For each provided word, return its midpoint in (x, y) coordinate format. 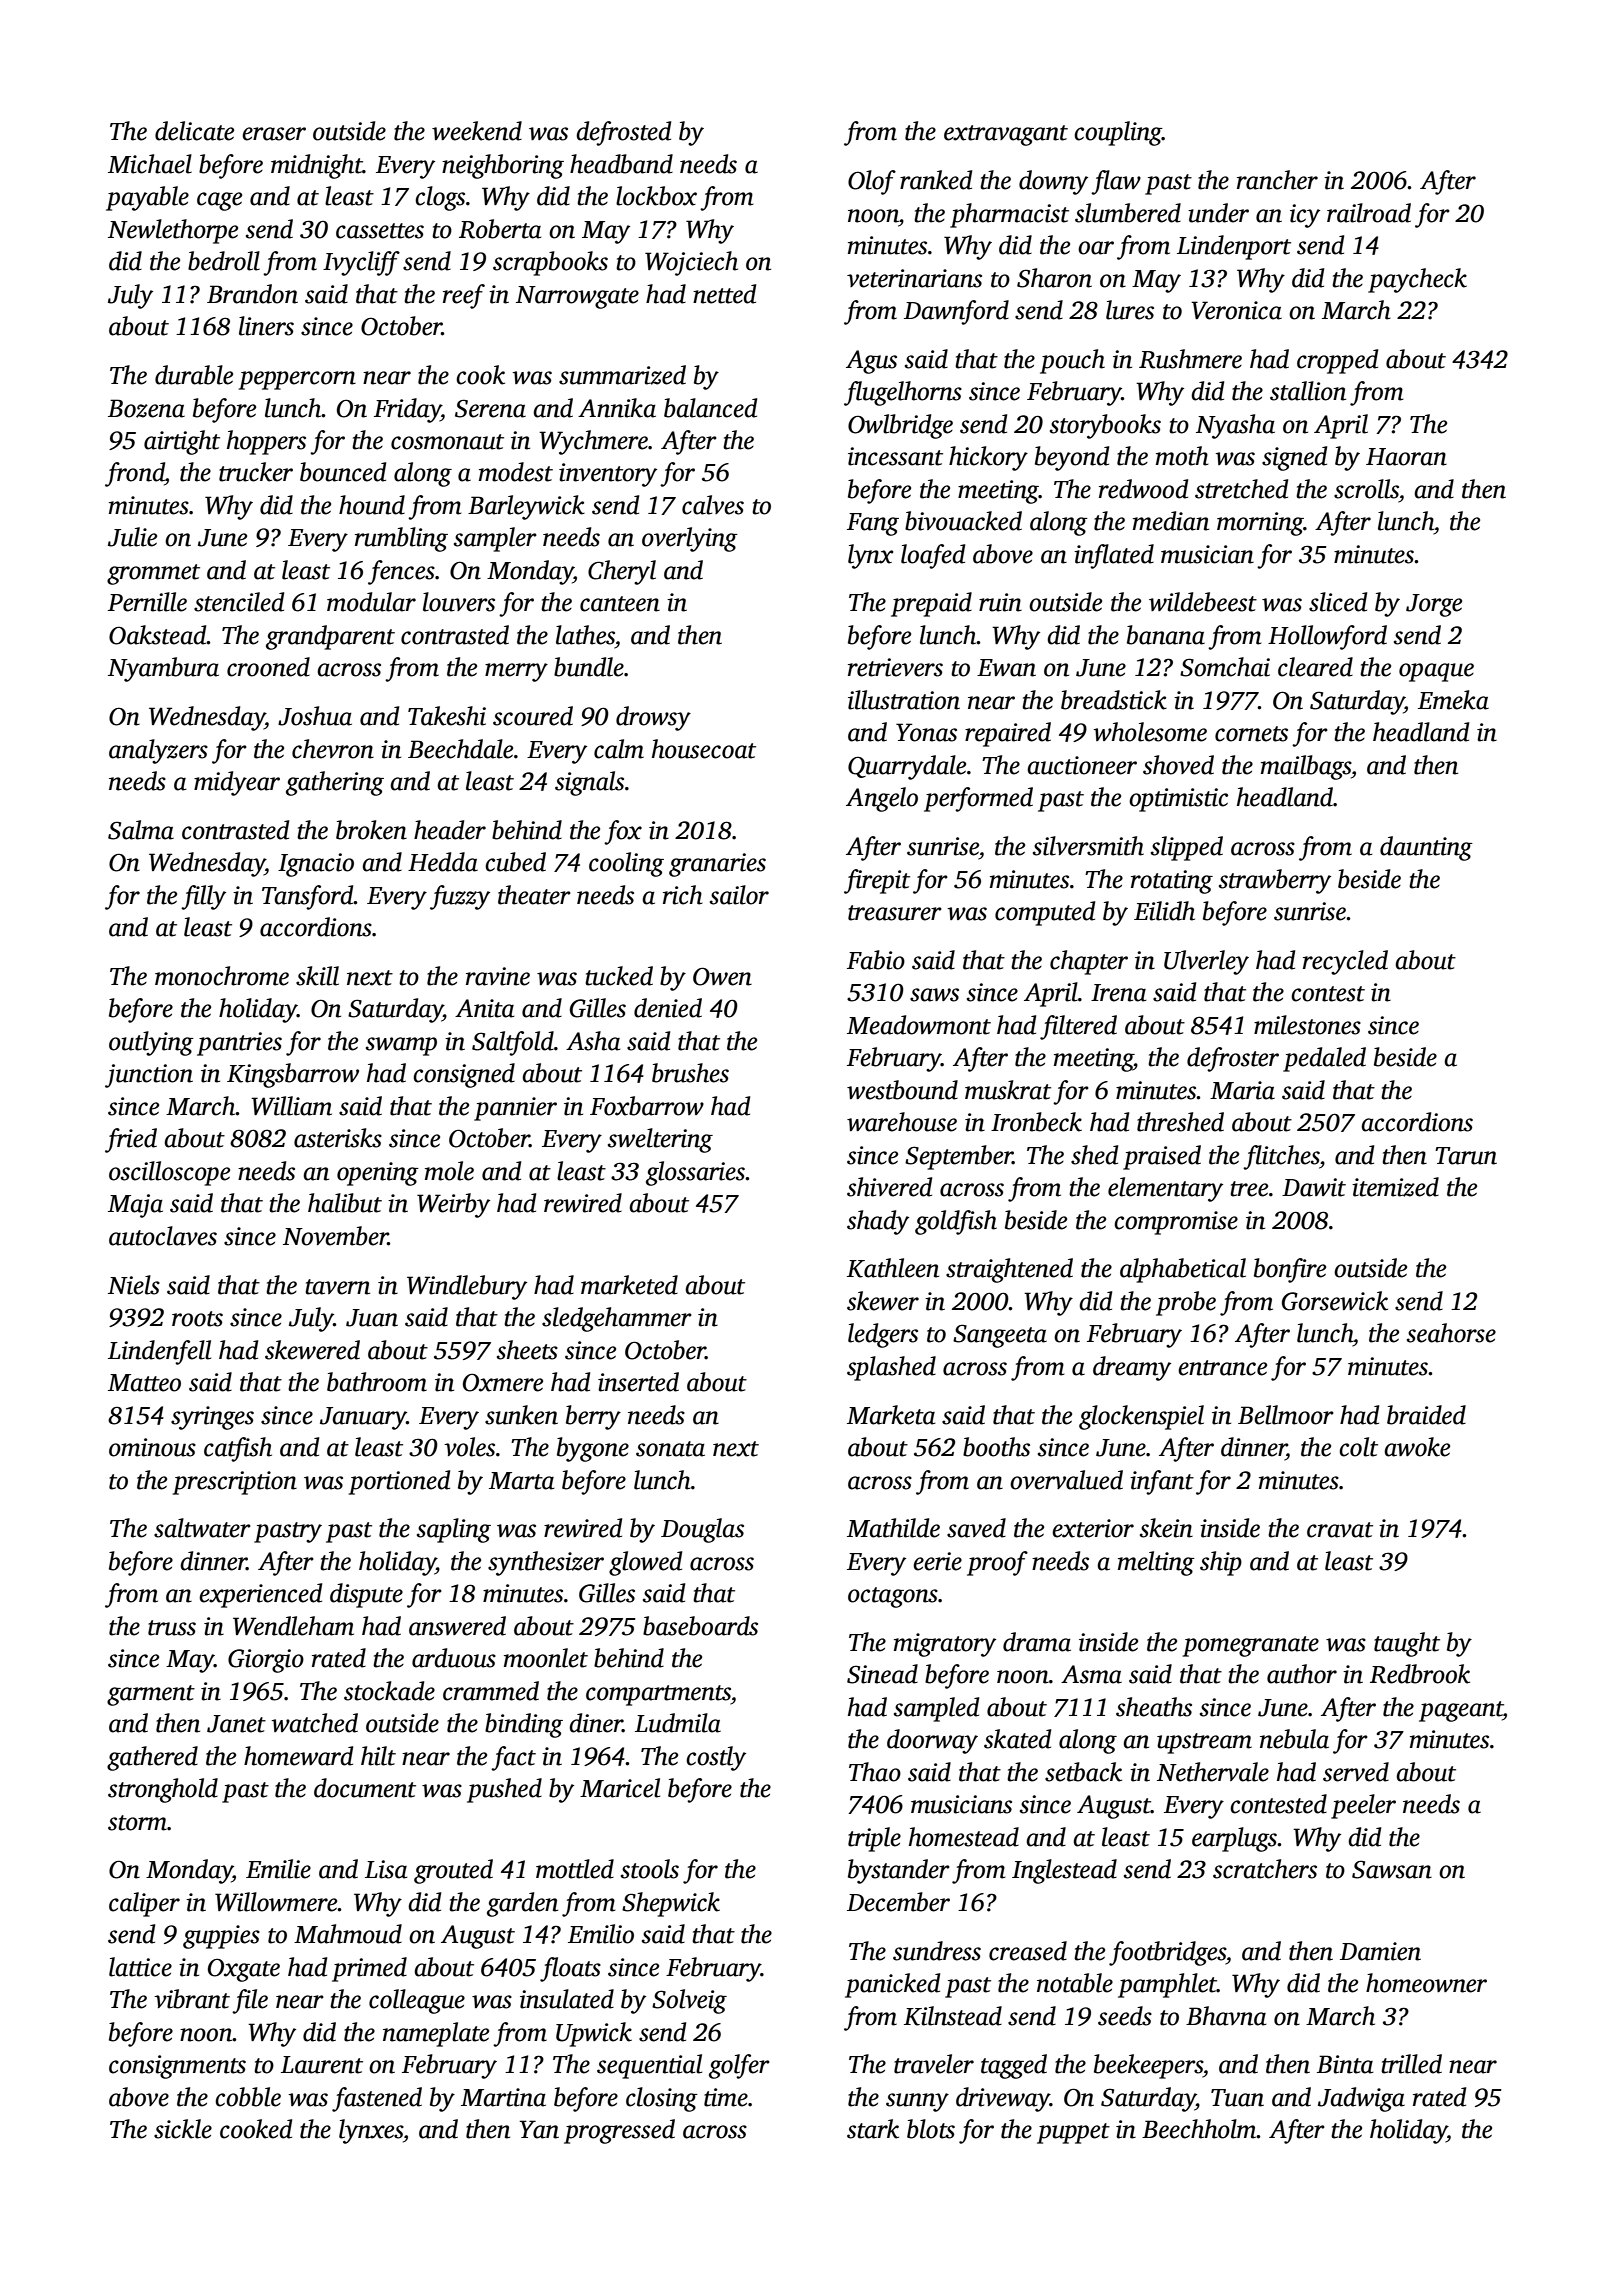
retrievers (895, 667)
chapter (1089, 962)
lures (1130, 310)
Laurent (322, 2065)
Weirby (453, 1205)
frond (135, 474)
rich (683, 895)
